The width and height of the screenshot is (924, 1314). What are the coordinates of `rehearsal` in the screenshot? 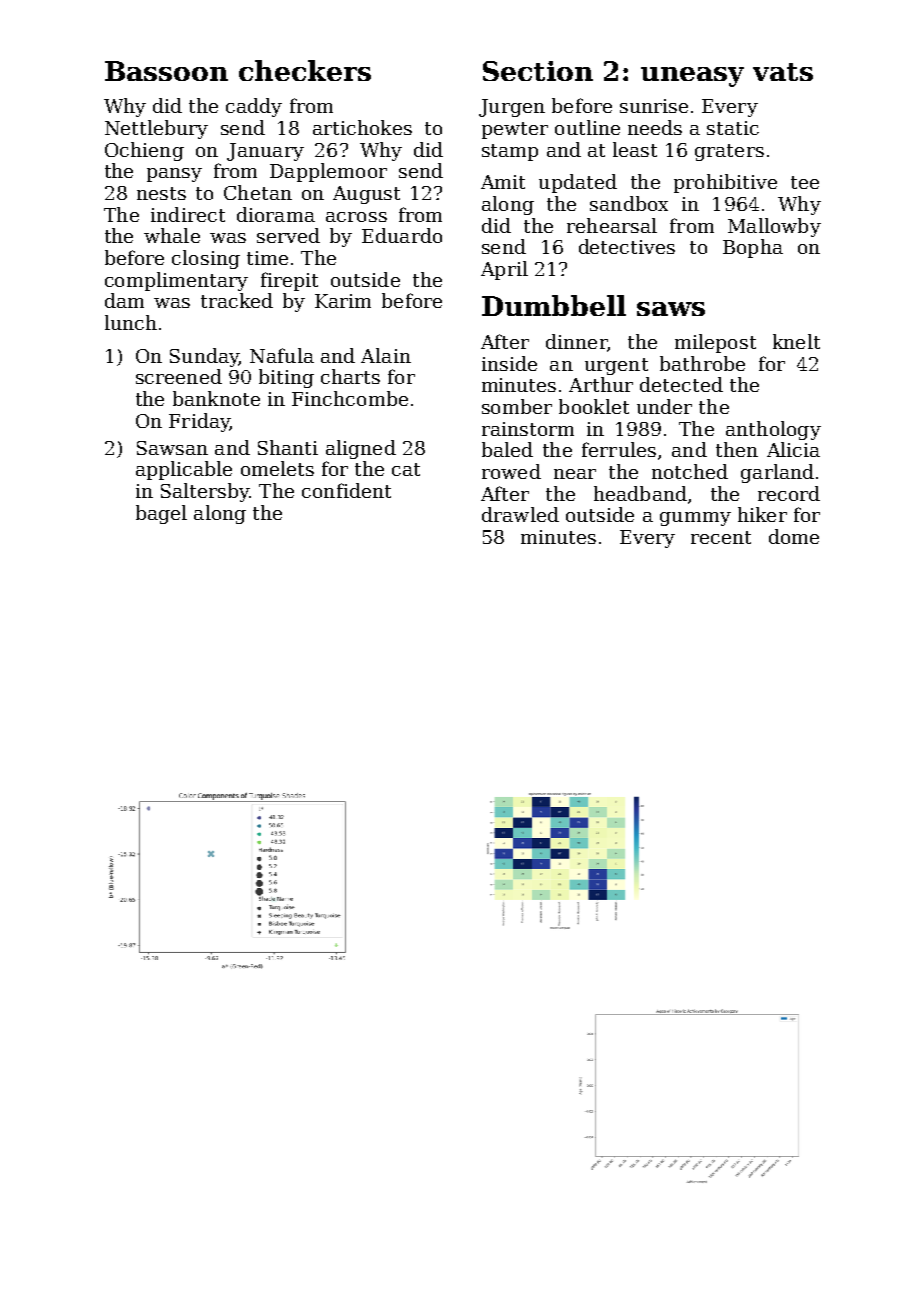 It's located at (612, 225).
